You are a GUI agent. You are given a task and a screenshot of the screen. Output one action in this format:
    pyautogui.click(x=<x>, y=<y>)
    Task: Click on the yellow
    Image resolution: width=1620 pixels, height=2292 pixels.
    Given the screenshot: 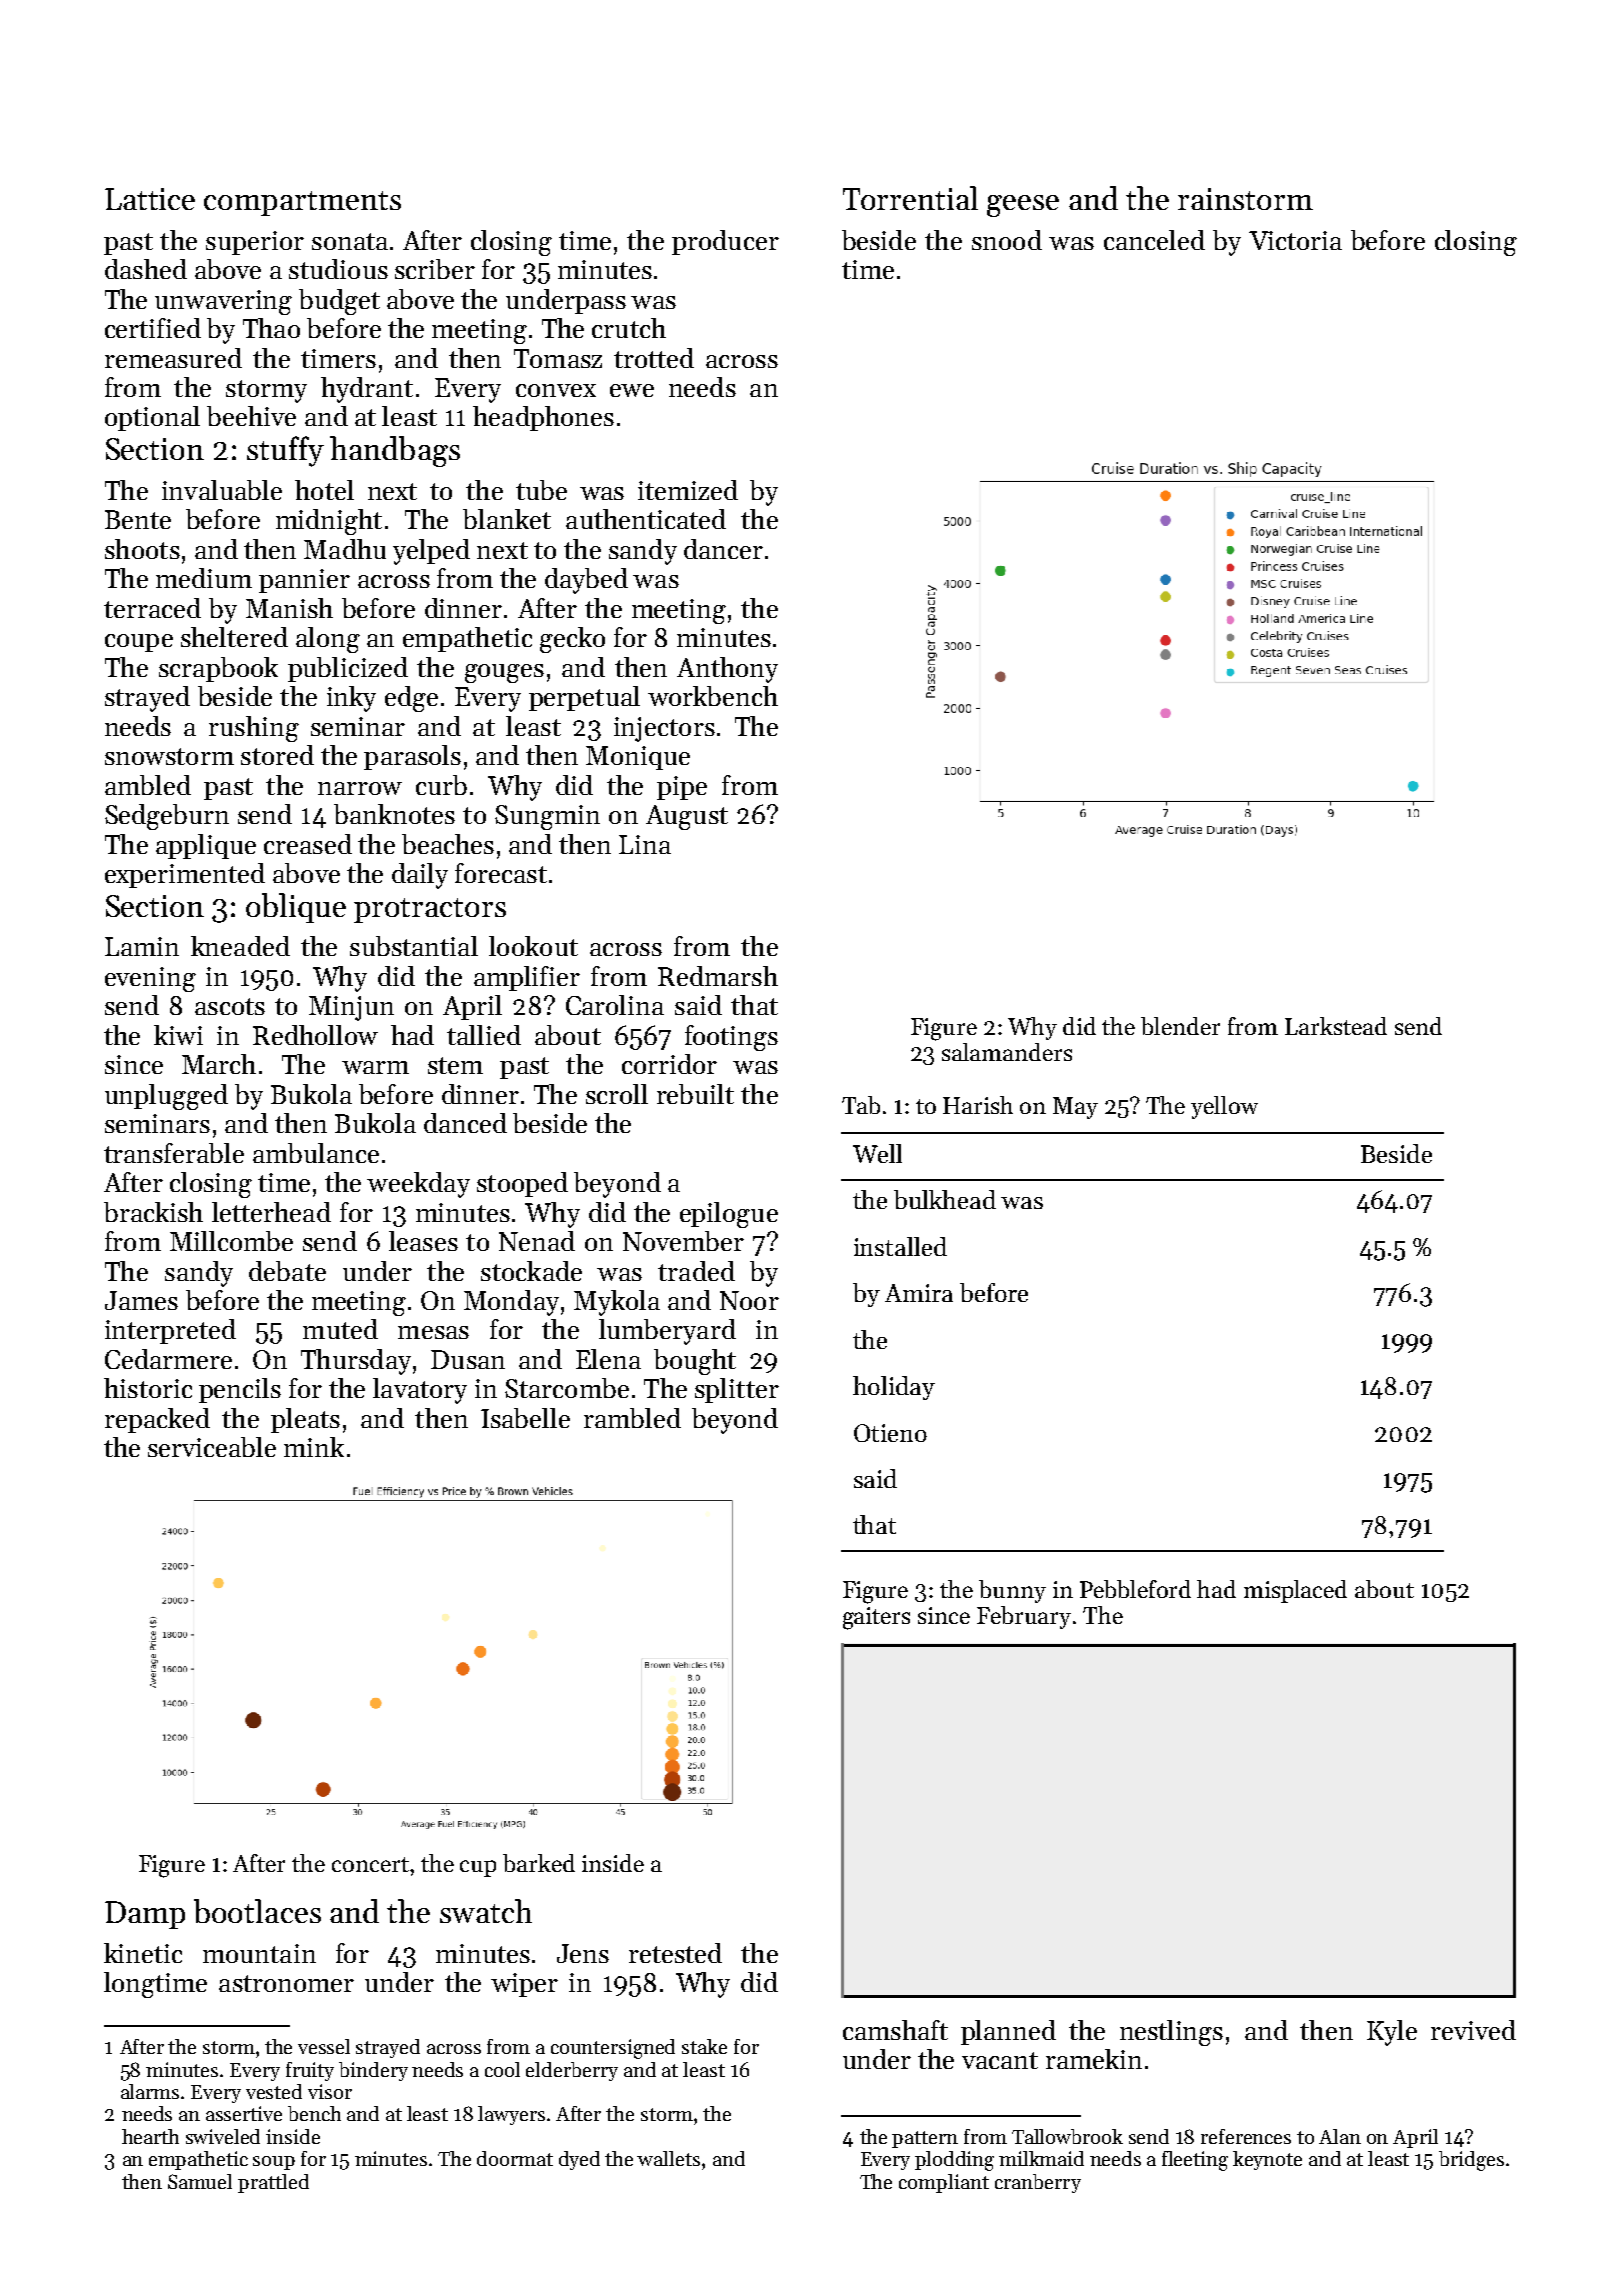 What is the action you would take?
    pyautogui.click(x=1224, y=1107)
